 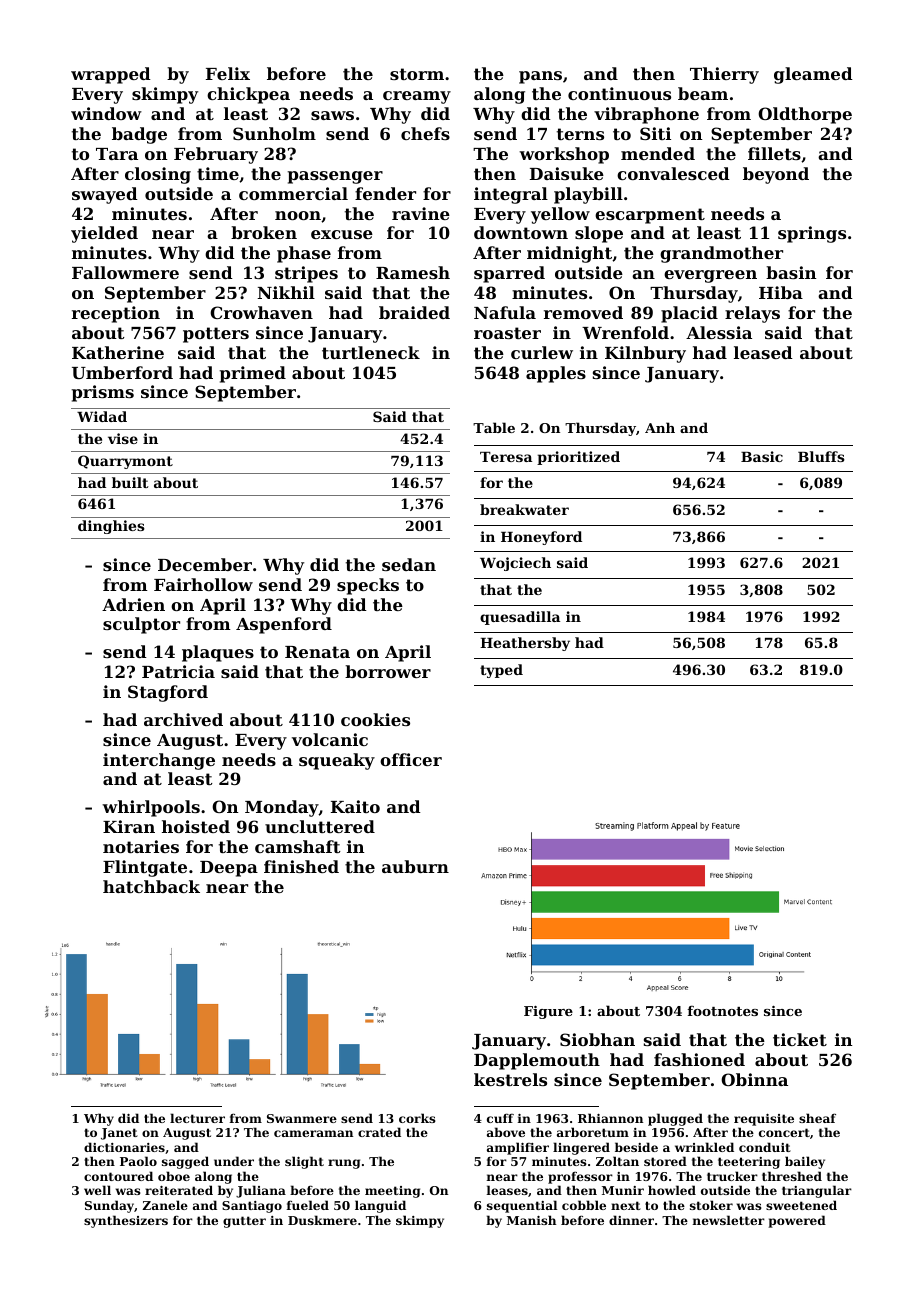 What do you see at coordinates (168, 693) in the screenshot?
I see `Stagford` at bounding box center [168, 693].
